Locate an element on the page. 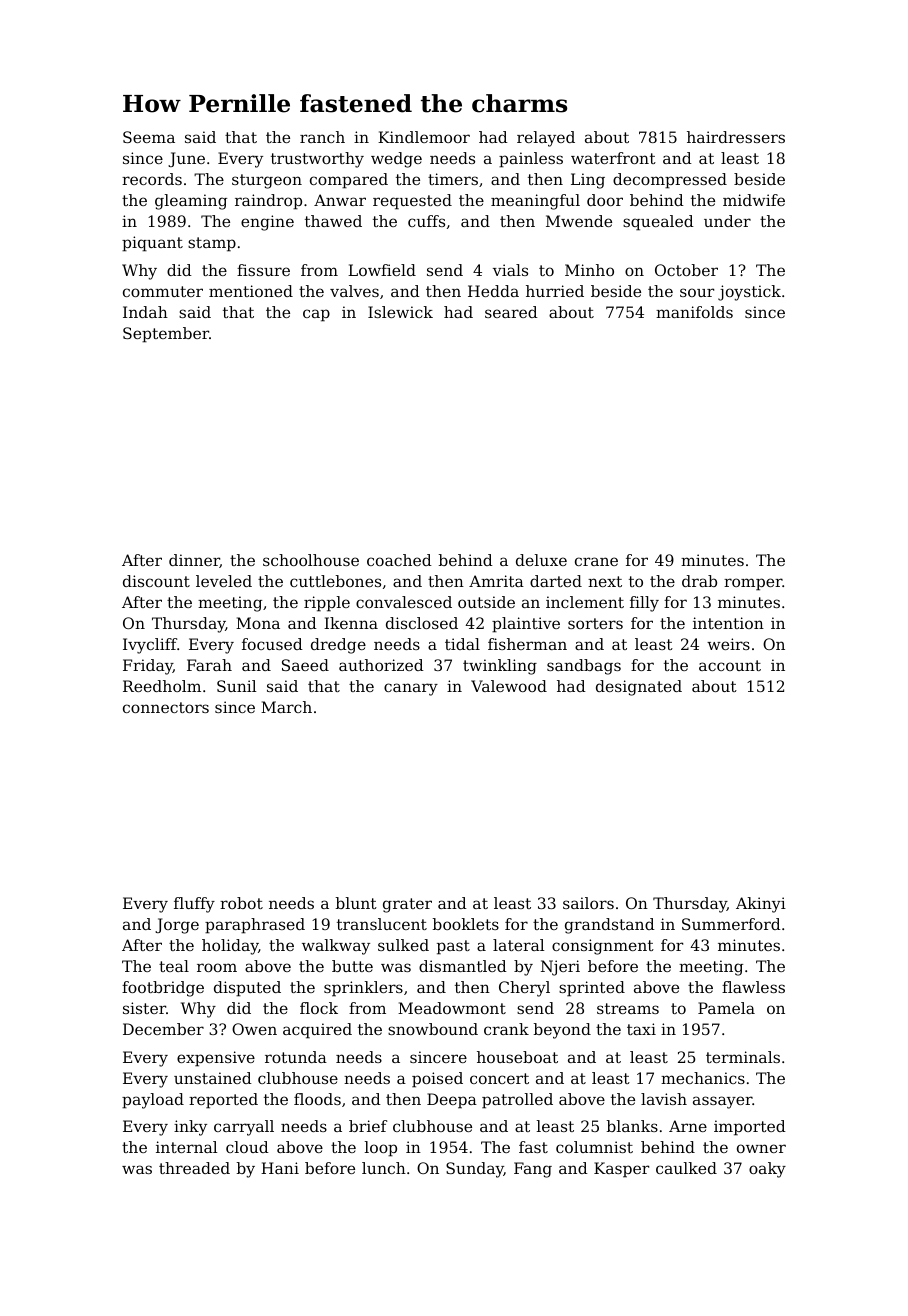 Image resolution: width=908 pixels, height=1316 pixels. oaky is located at coordinates (767, 1170).
